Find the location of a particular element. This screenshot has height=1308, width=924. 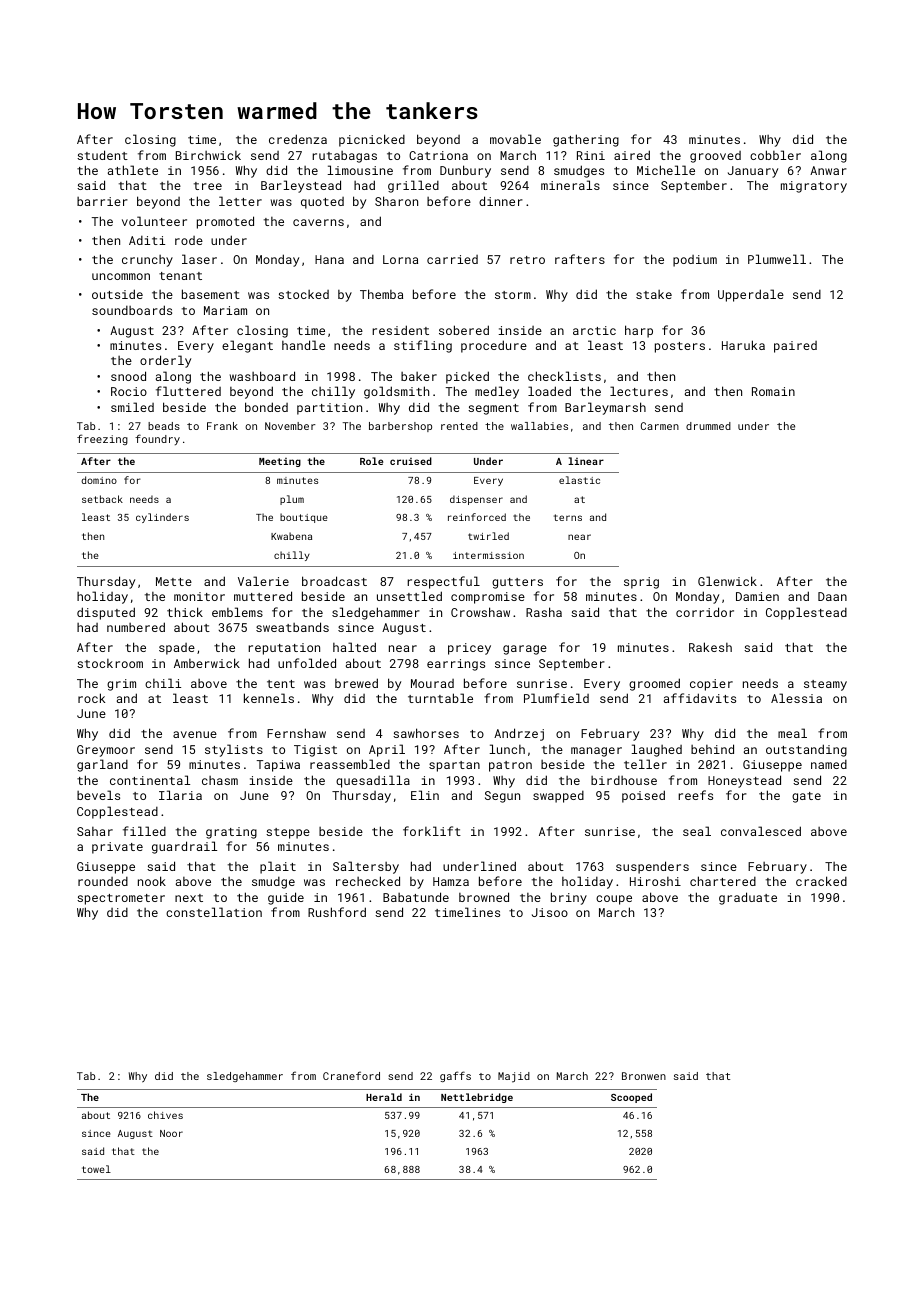

Noor is located at coordinates (171, 1133).
